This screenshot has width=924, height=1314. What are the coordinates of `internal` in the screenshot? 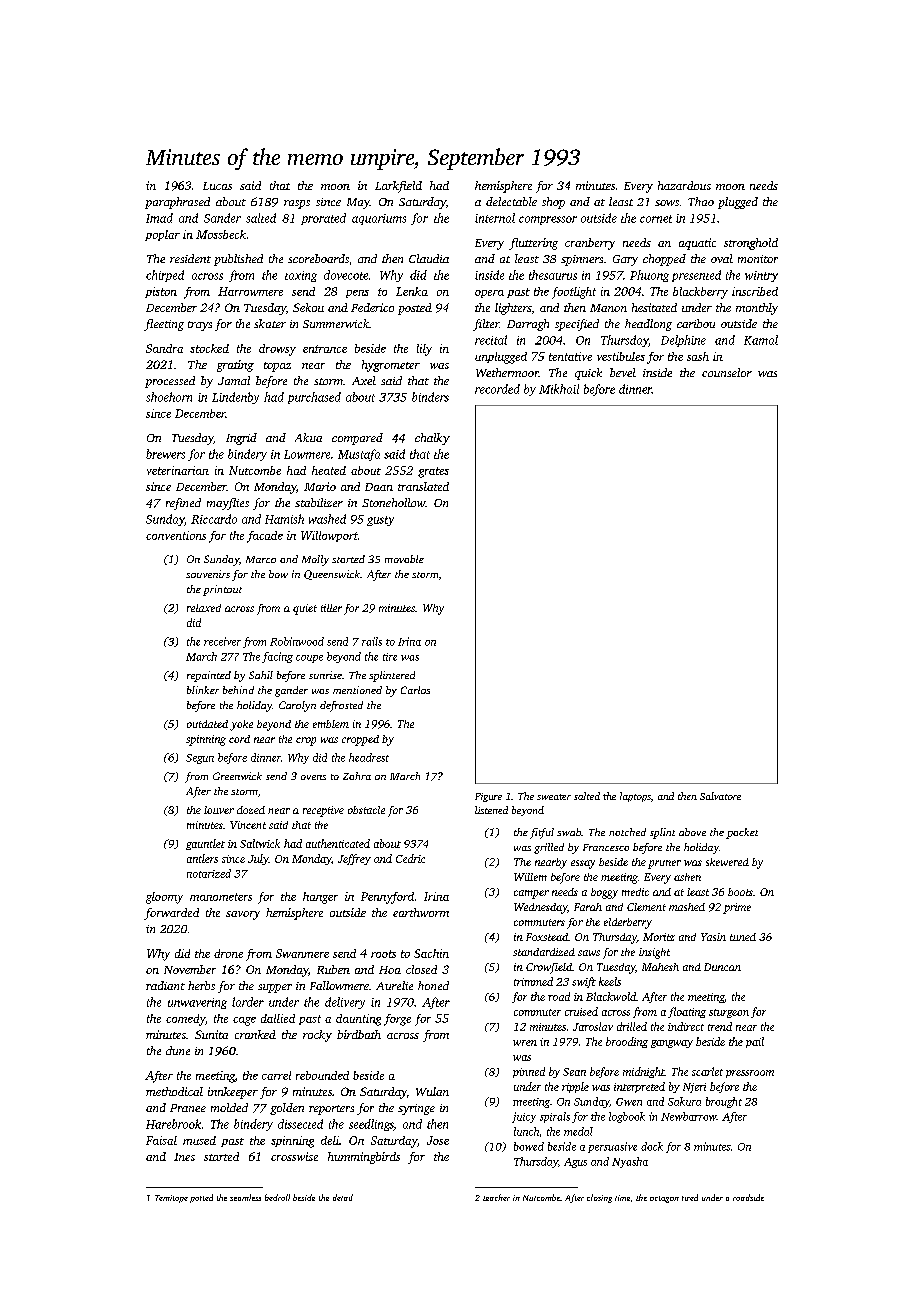 It's located at (495, 218).
